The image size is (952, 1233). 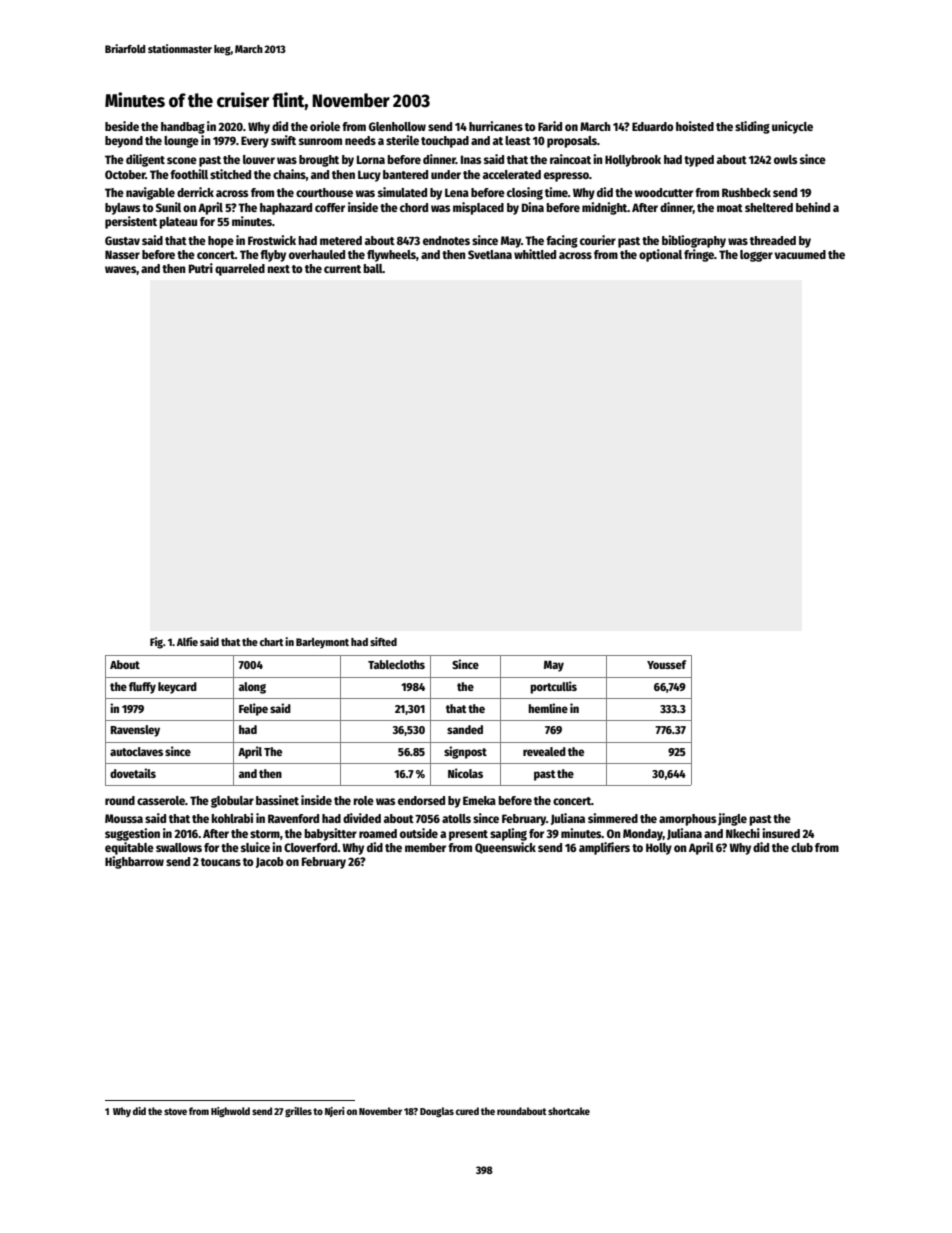 I want to click on unicycle, so click(x=792, y=127).
